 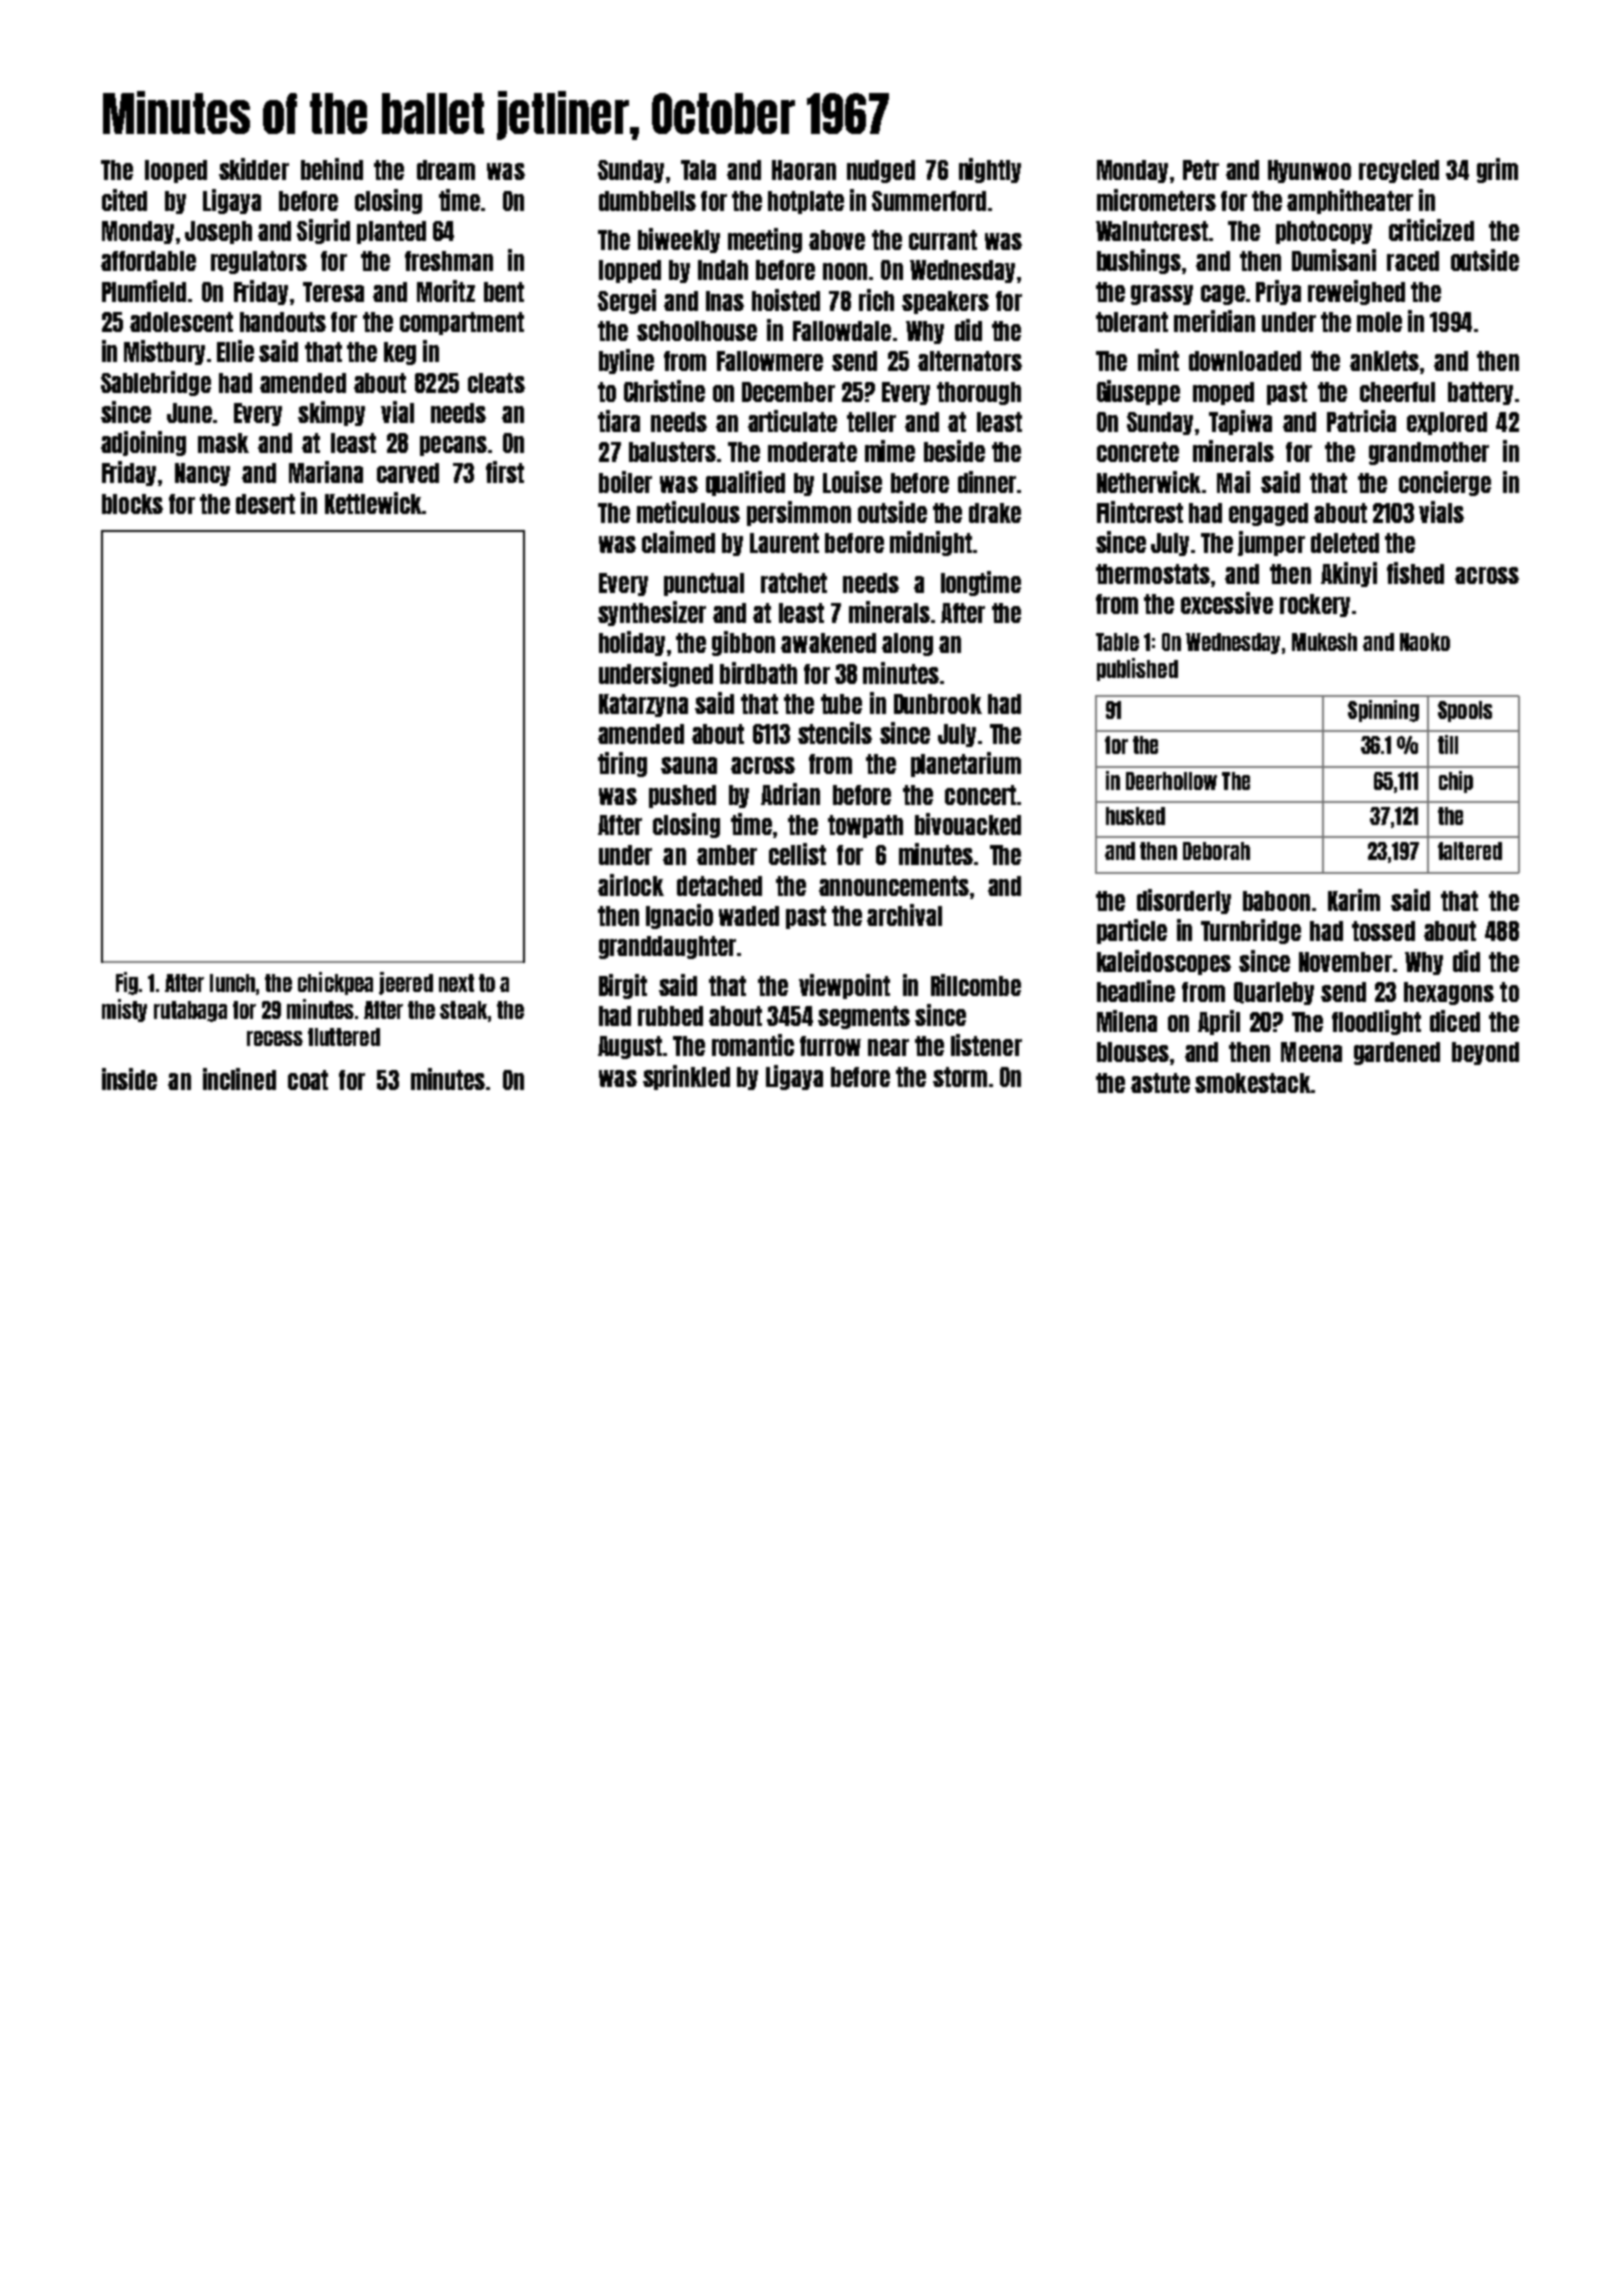 What do you see at coordinates (1149, 482) in the screenshot?
I see `Netherwick` at bounding box center [1149, 482].
